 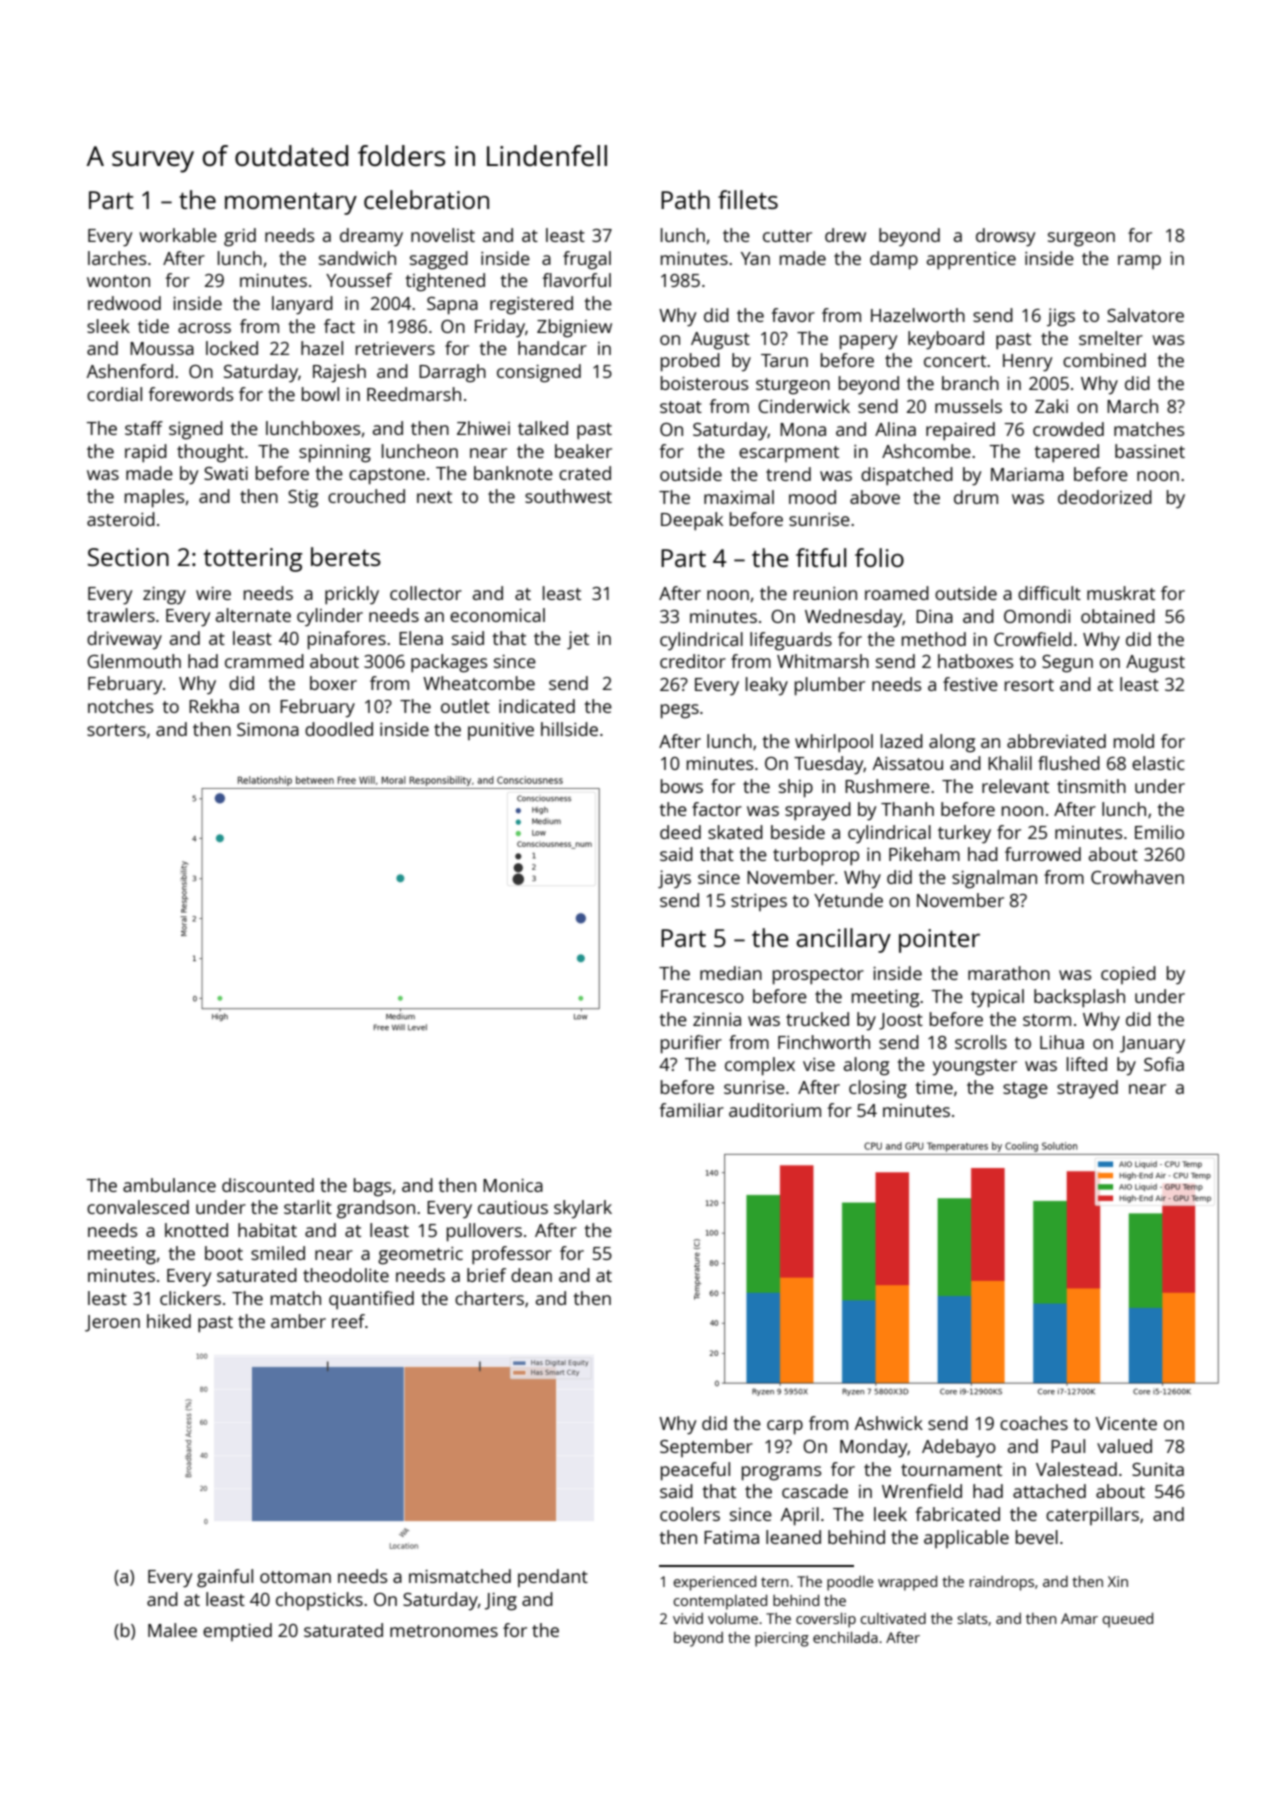 What do you see at coordinates (232, 348) in the screenshot?
I see `locked` at bounding box center [232, 348].
